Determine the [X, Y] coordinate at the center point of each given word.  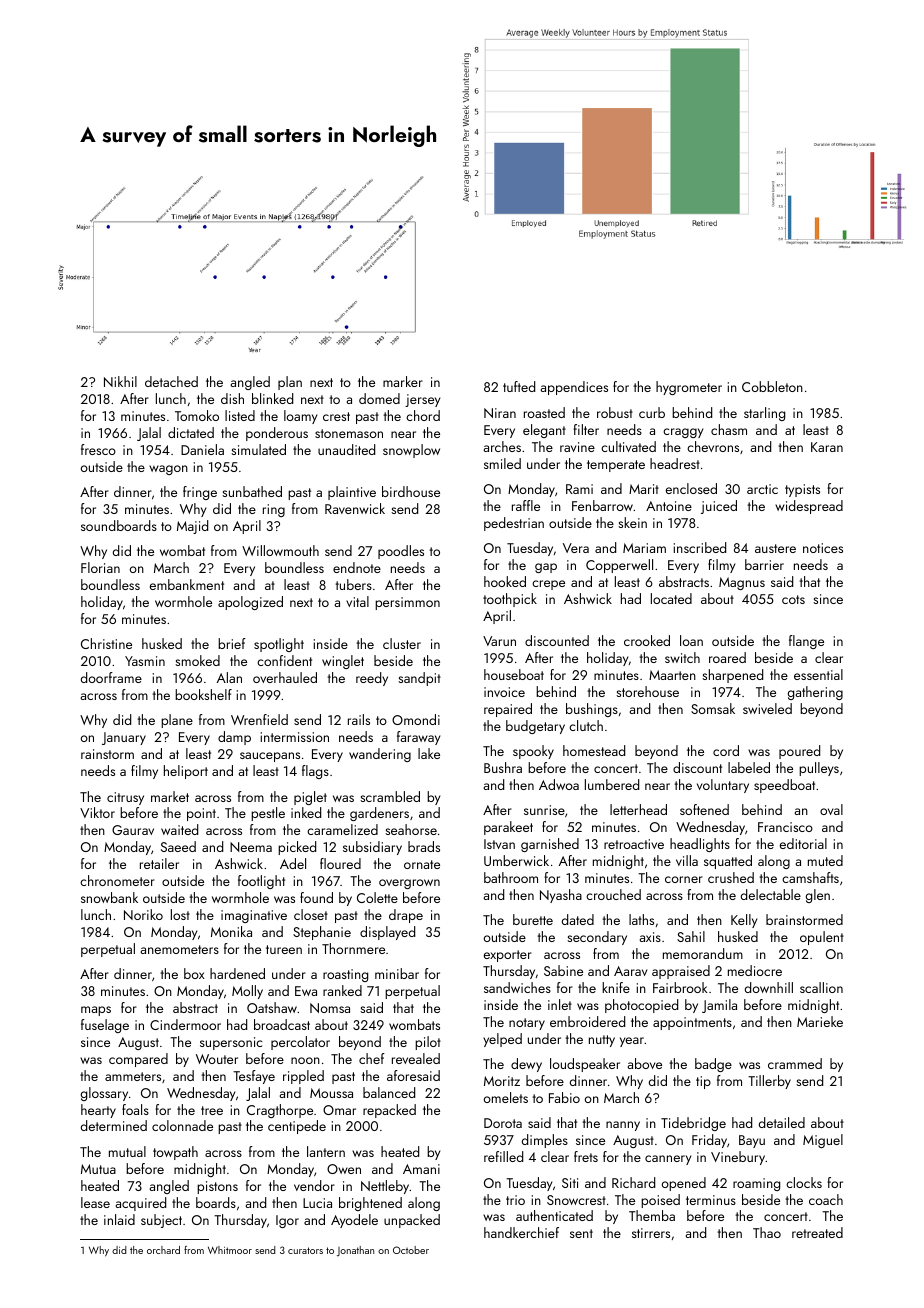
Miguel [823, 1141]
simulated [258, 449]
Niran [500, 413]
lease [95, 1202]
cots [793, 599]
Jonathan [355, 1251]
